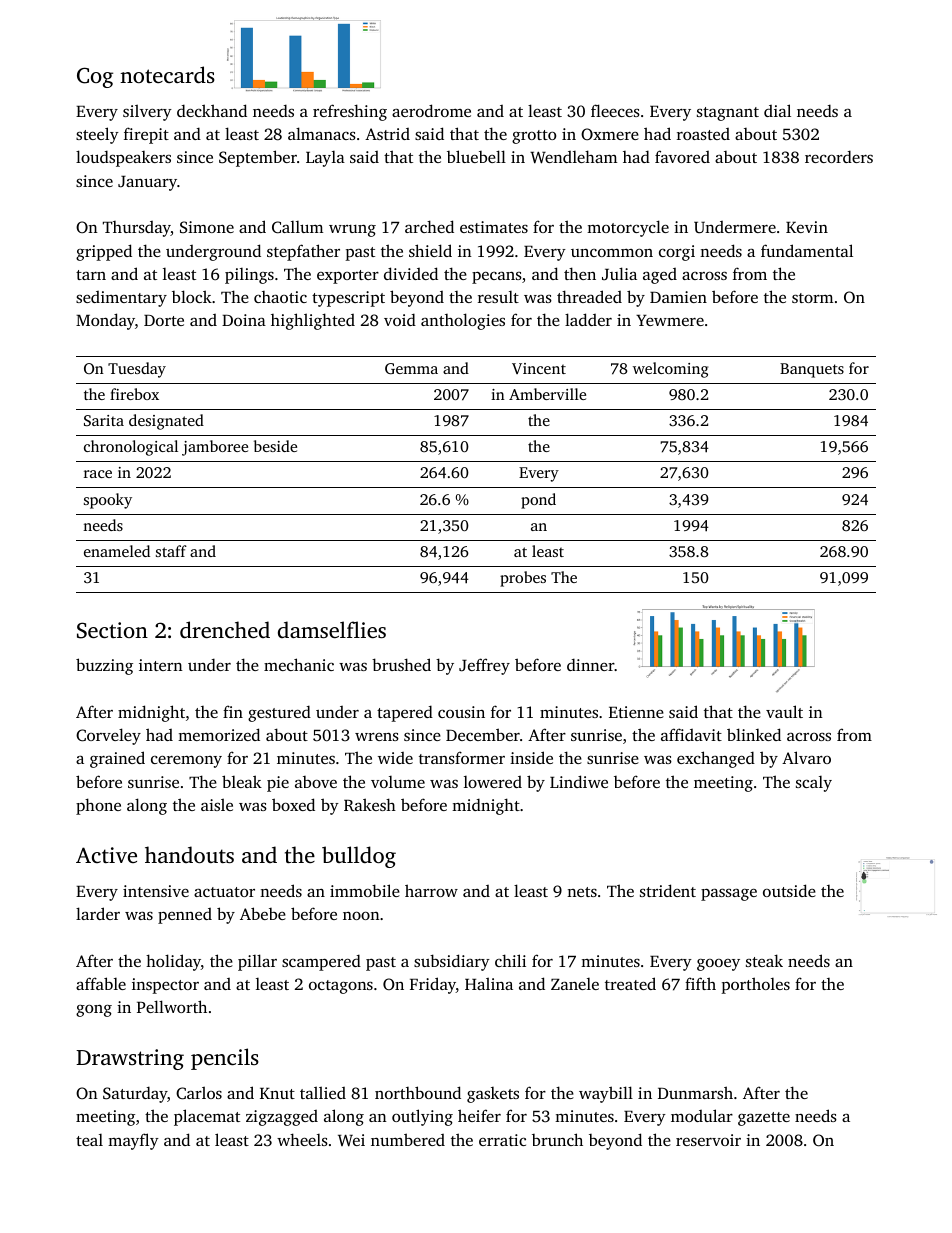 The width and height of the image is (952, 1233). Describe the element at coordinates (207, 227) in the image. I see `Simone` at that location.
